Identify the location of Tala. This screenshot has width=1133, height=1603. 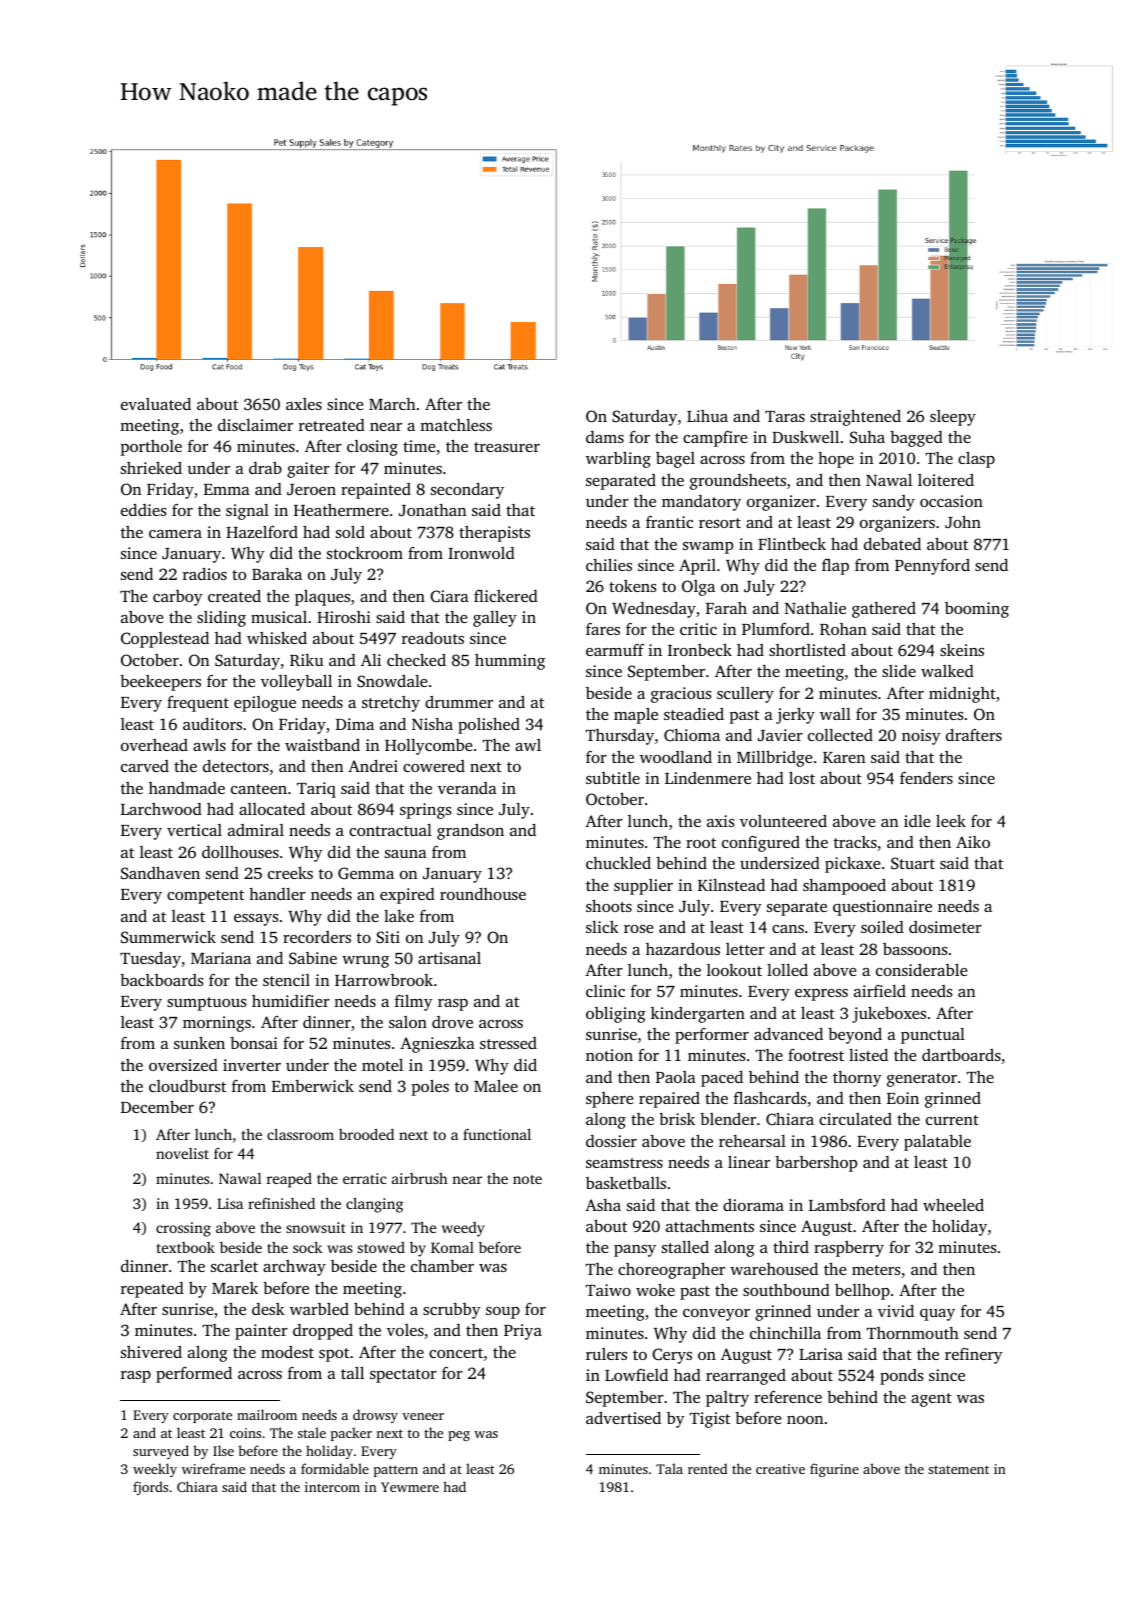
(669, 1468).
